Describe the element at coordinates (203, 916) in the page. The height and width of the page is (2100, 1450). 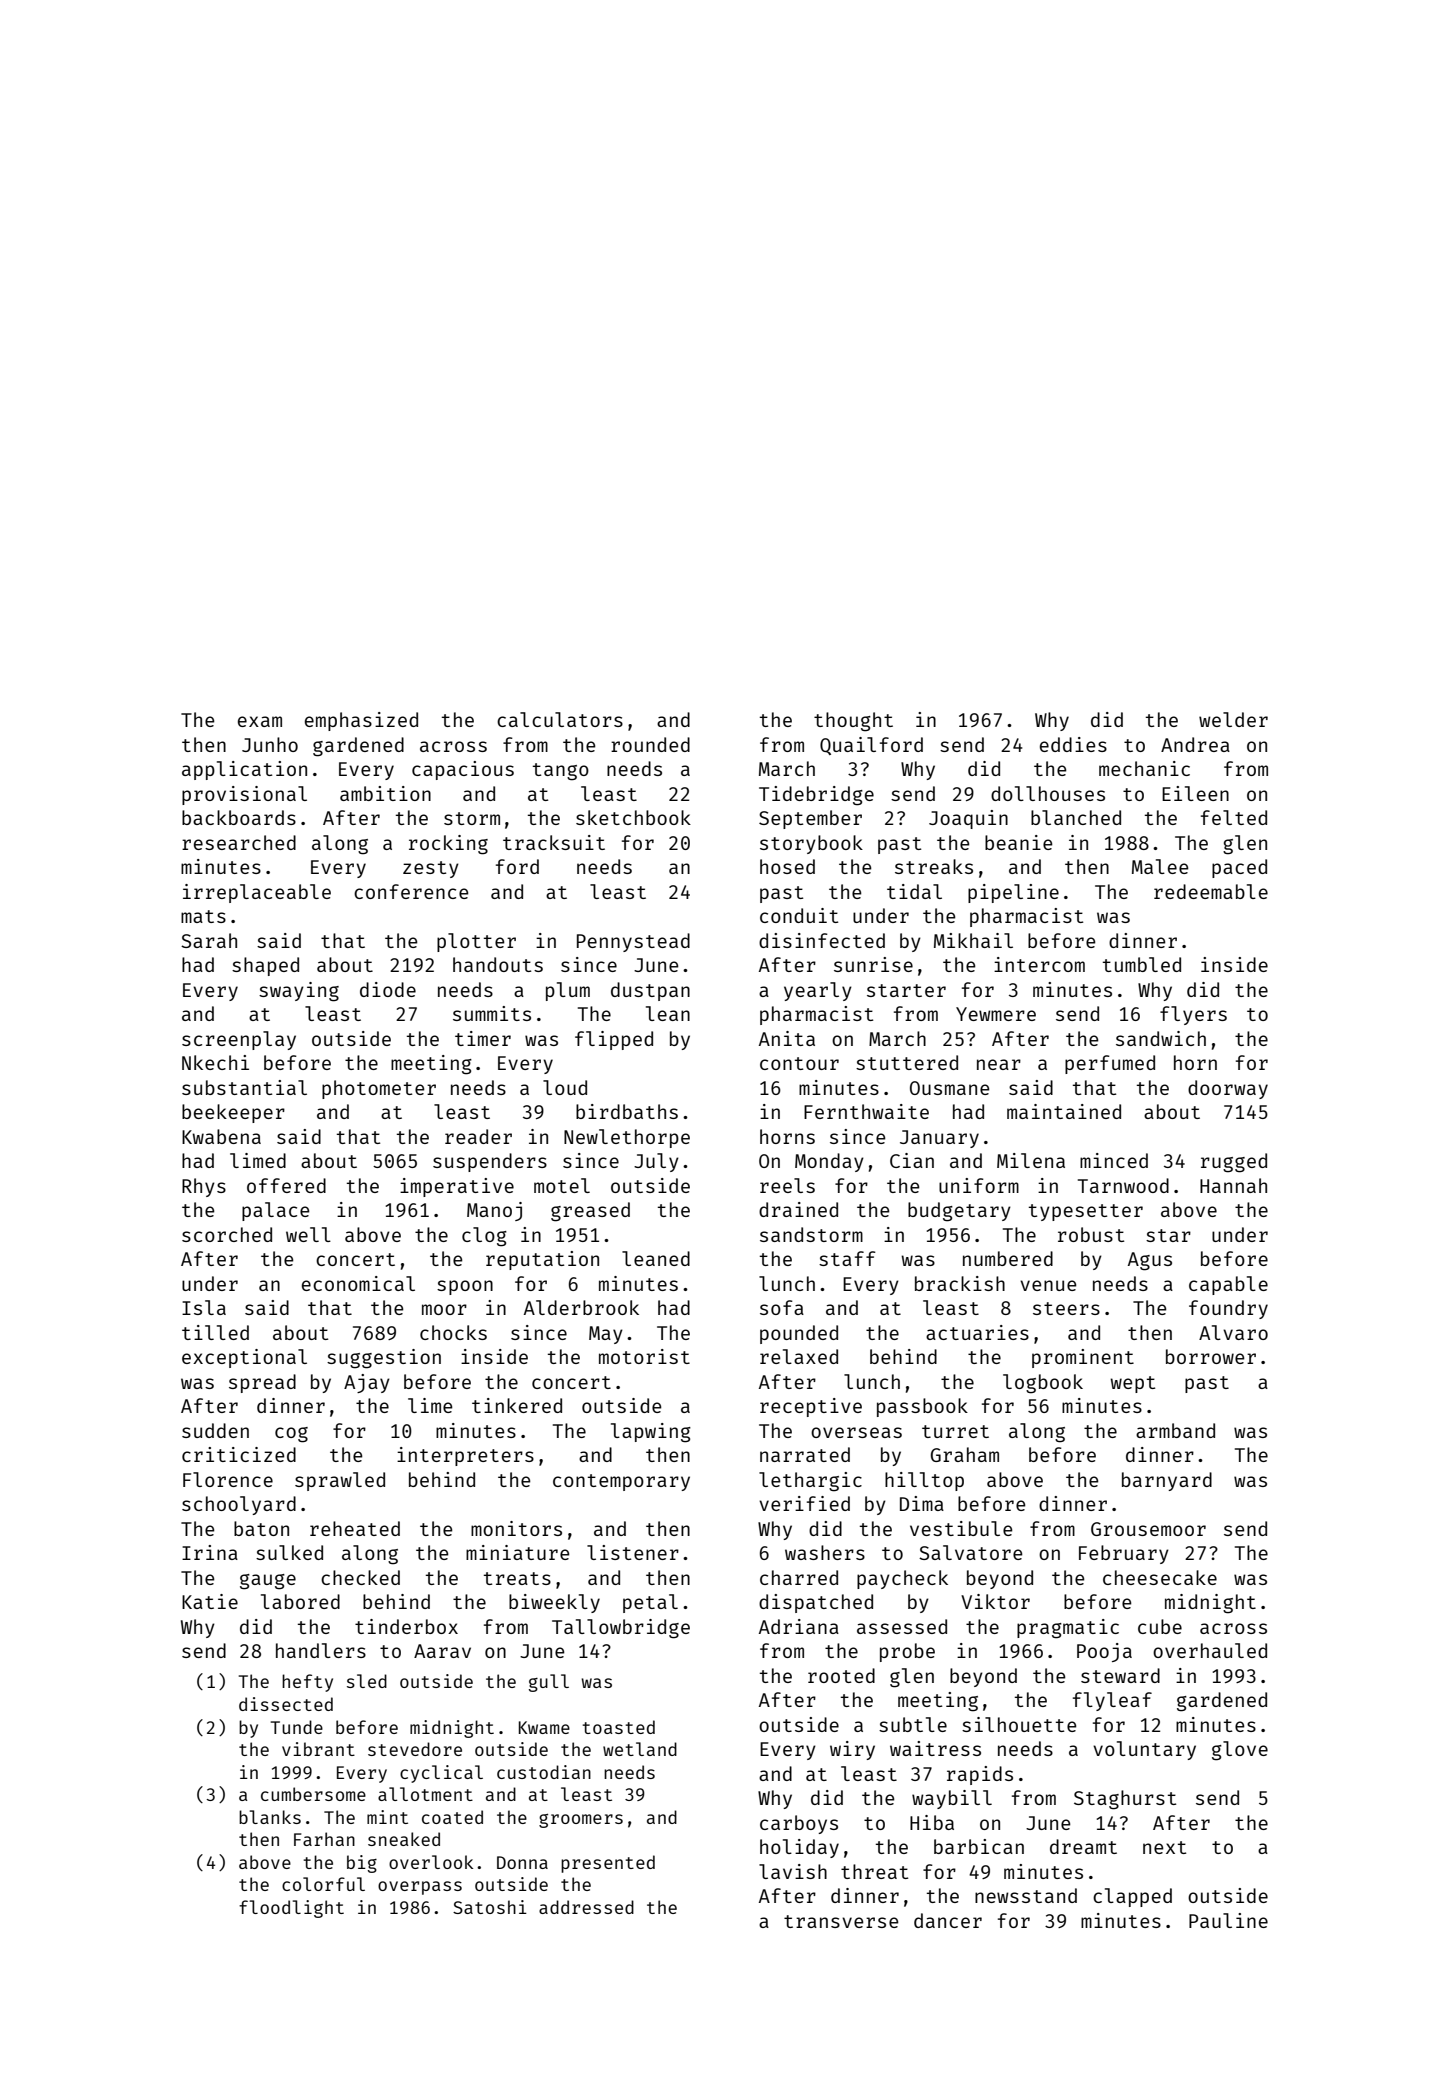
I see `mats` at that location.
